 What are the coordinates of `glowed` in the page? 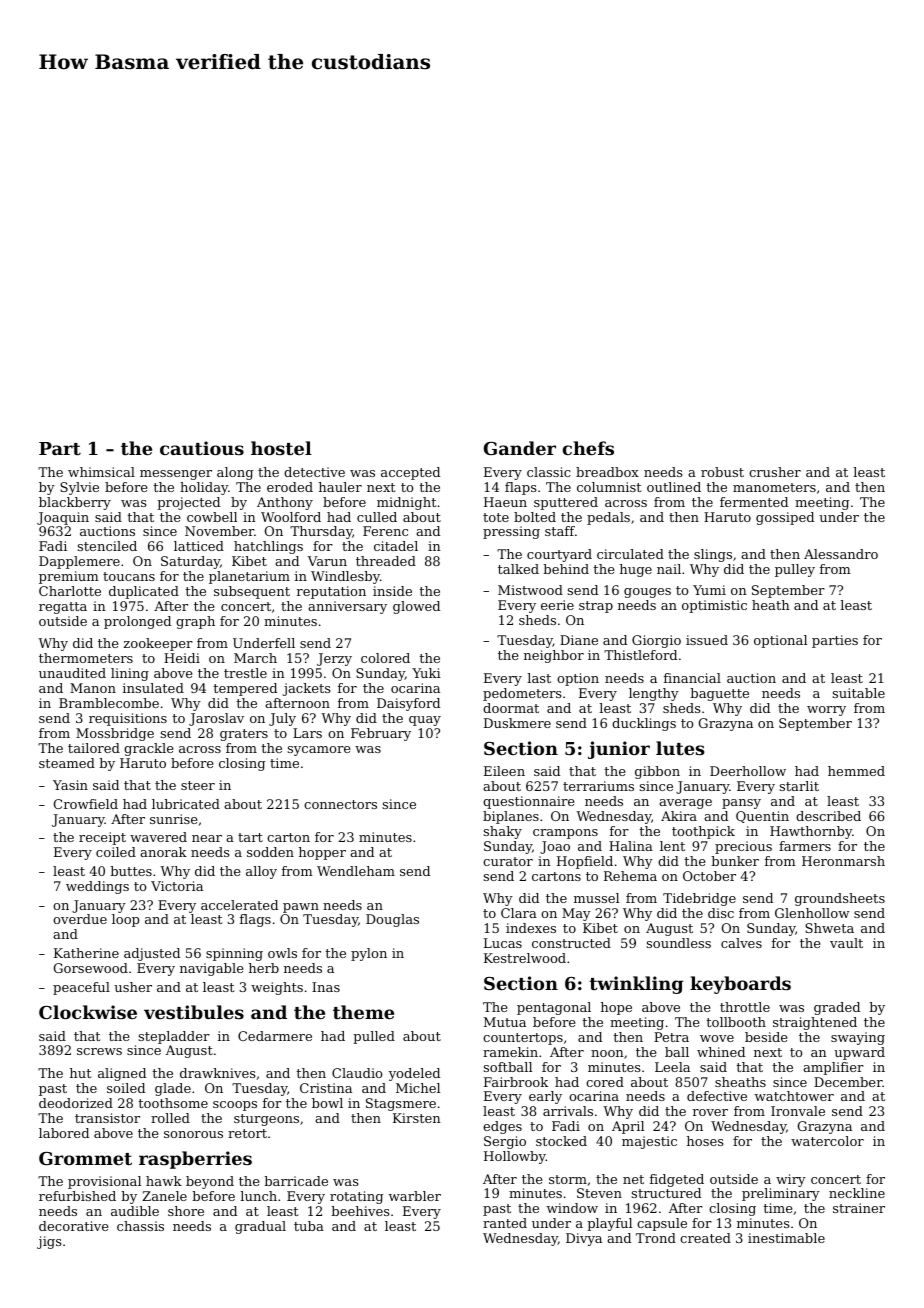 It's located at (416, 607).
